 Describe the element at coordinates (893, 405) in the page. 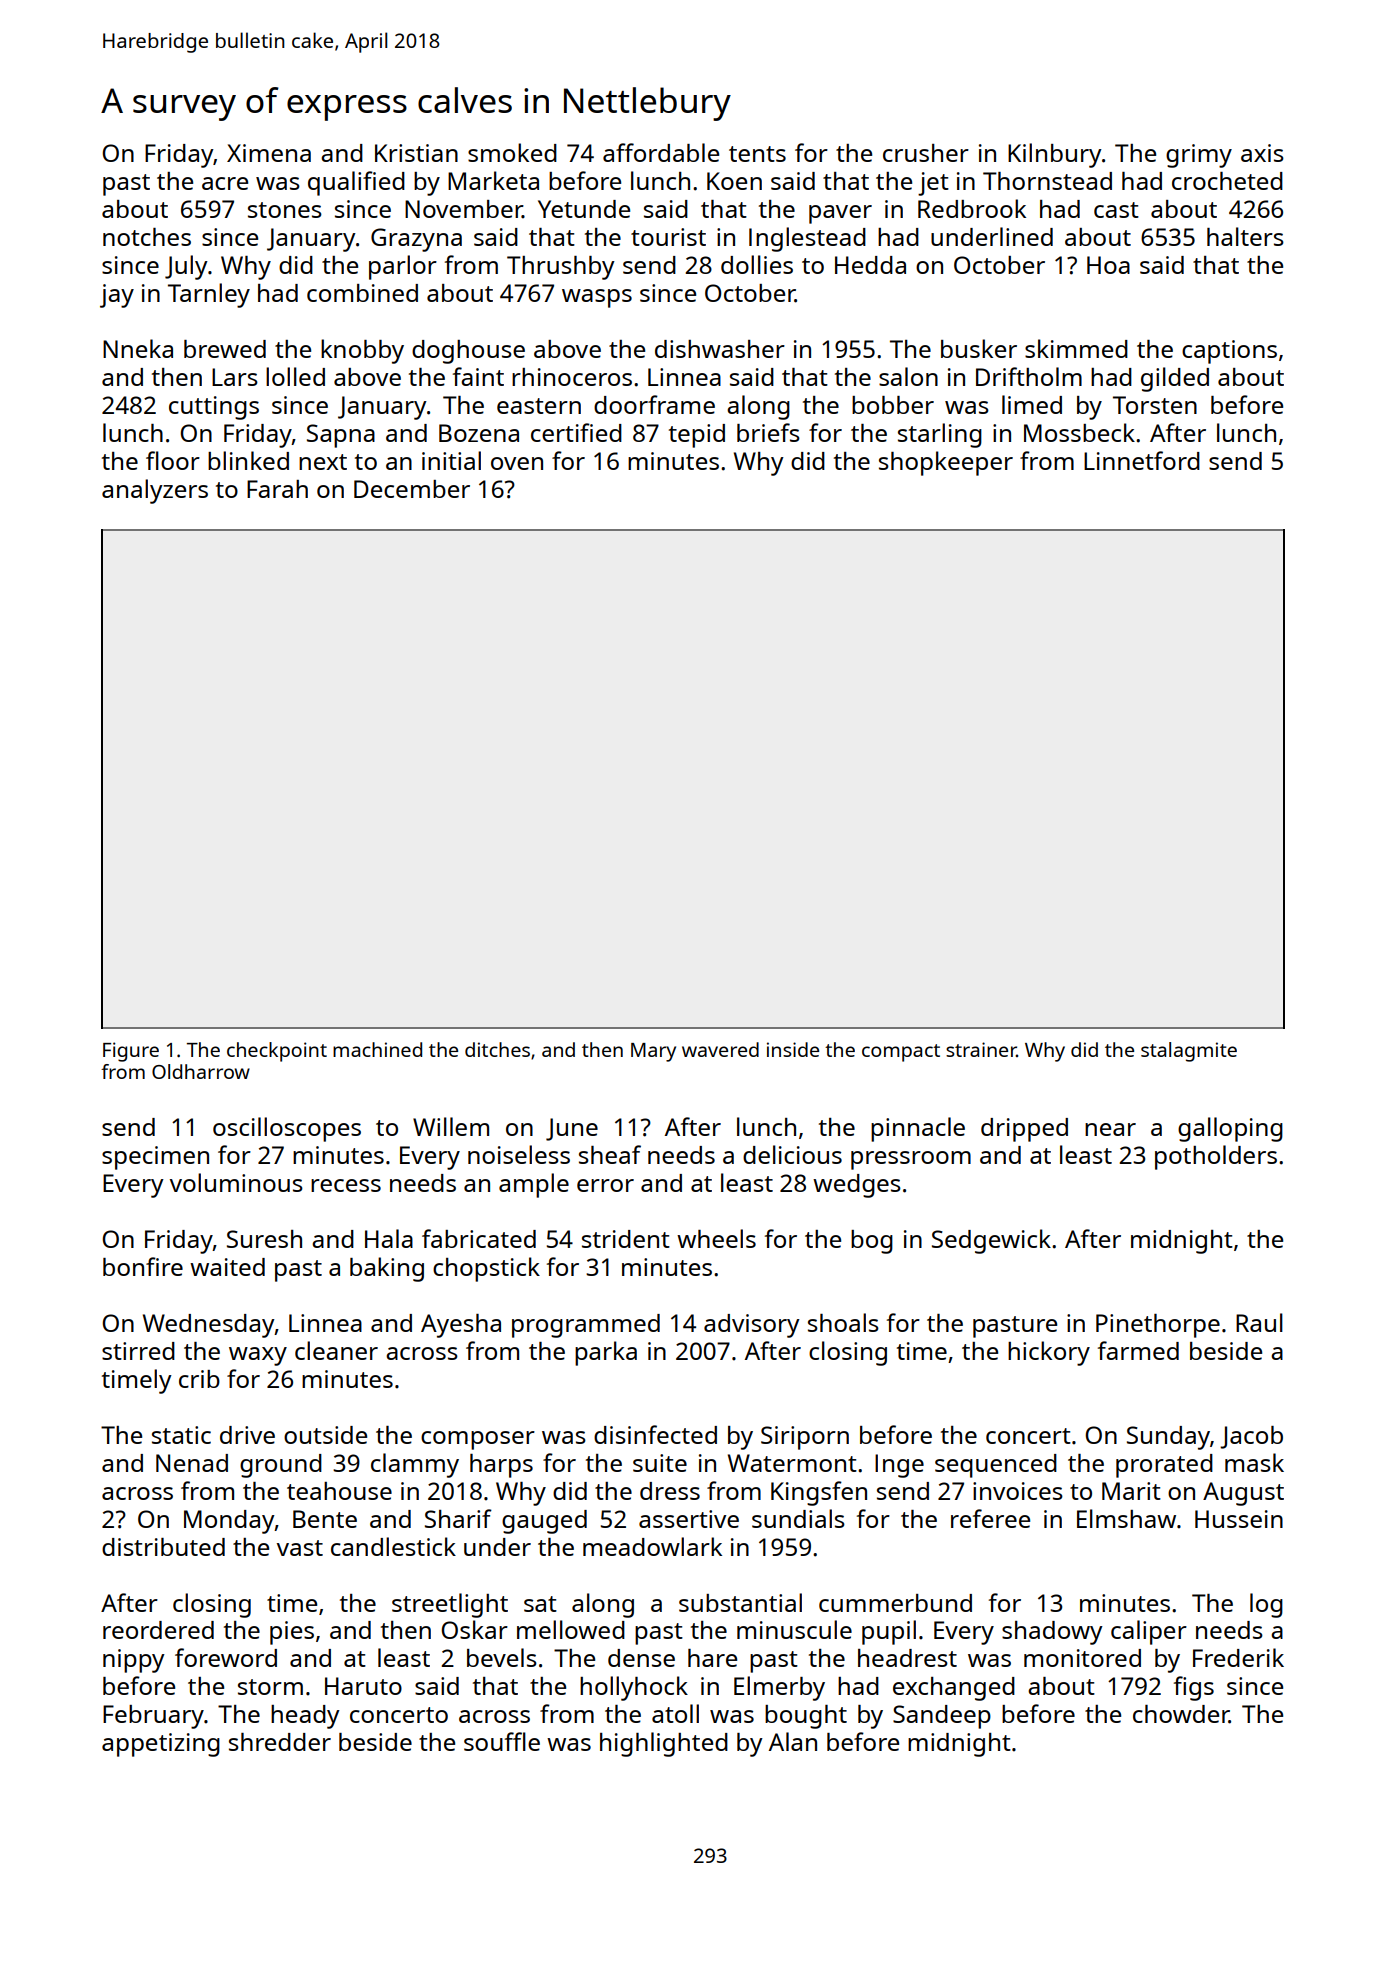

I see `bobber` at that location.
